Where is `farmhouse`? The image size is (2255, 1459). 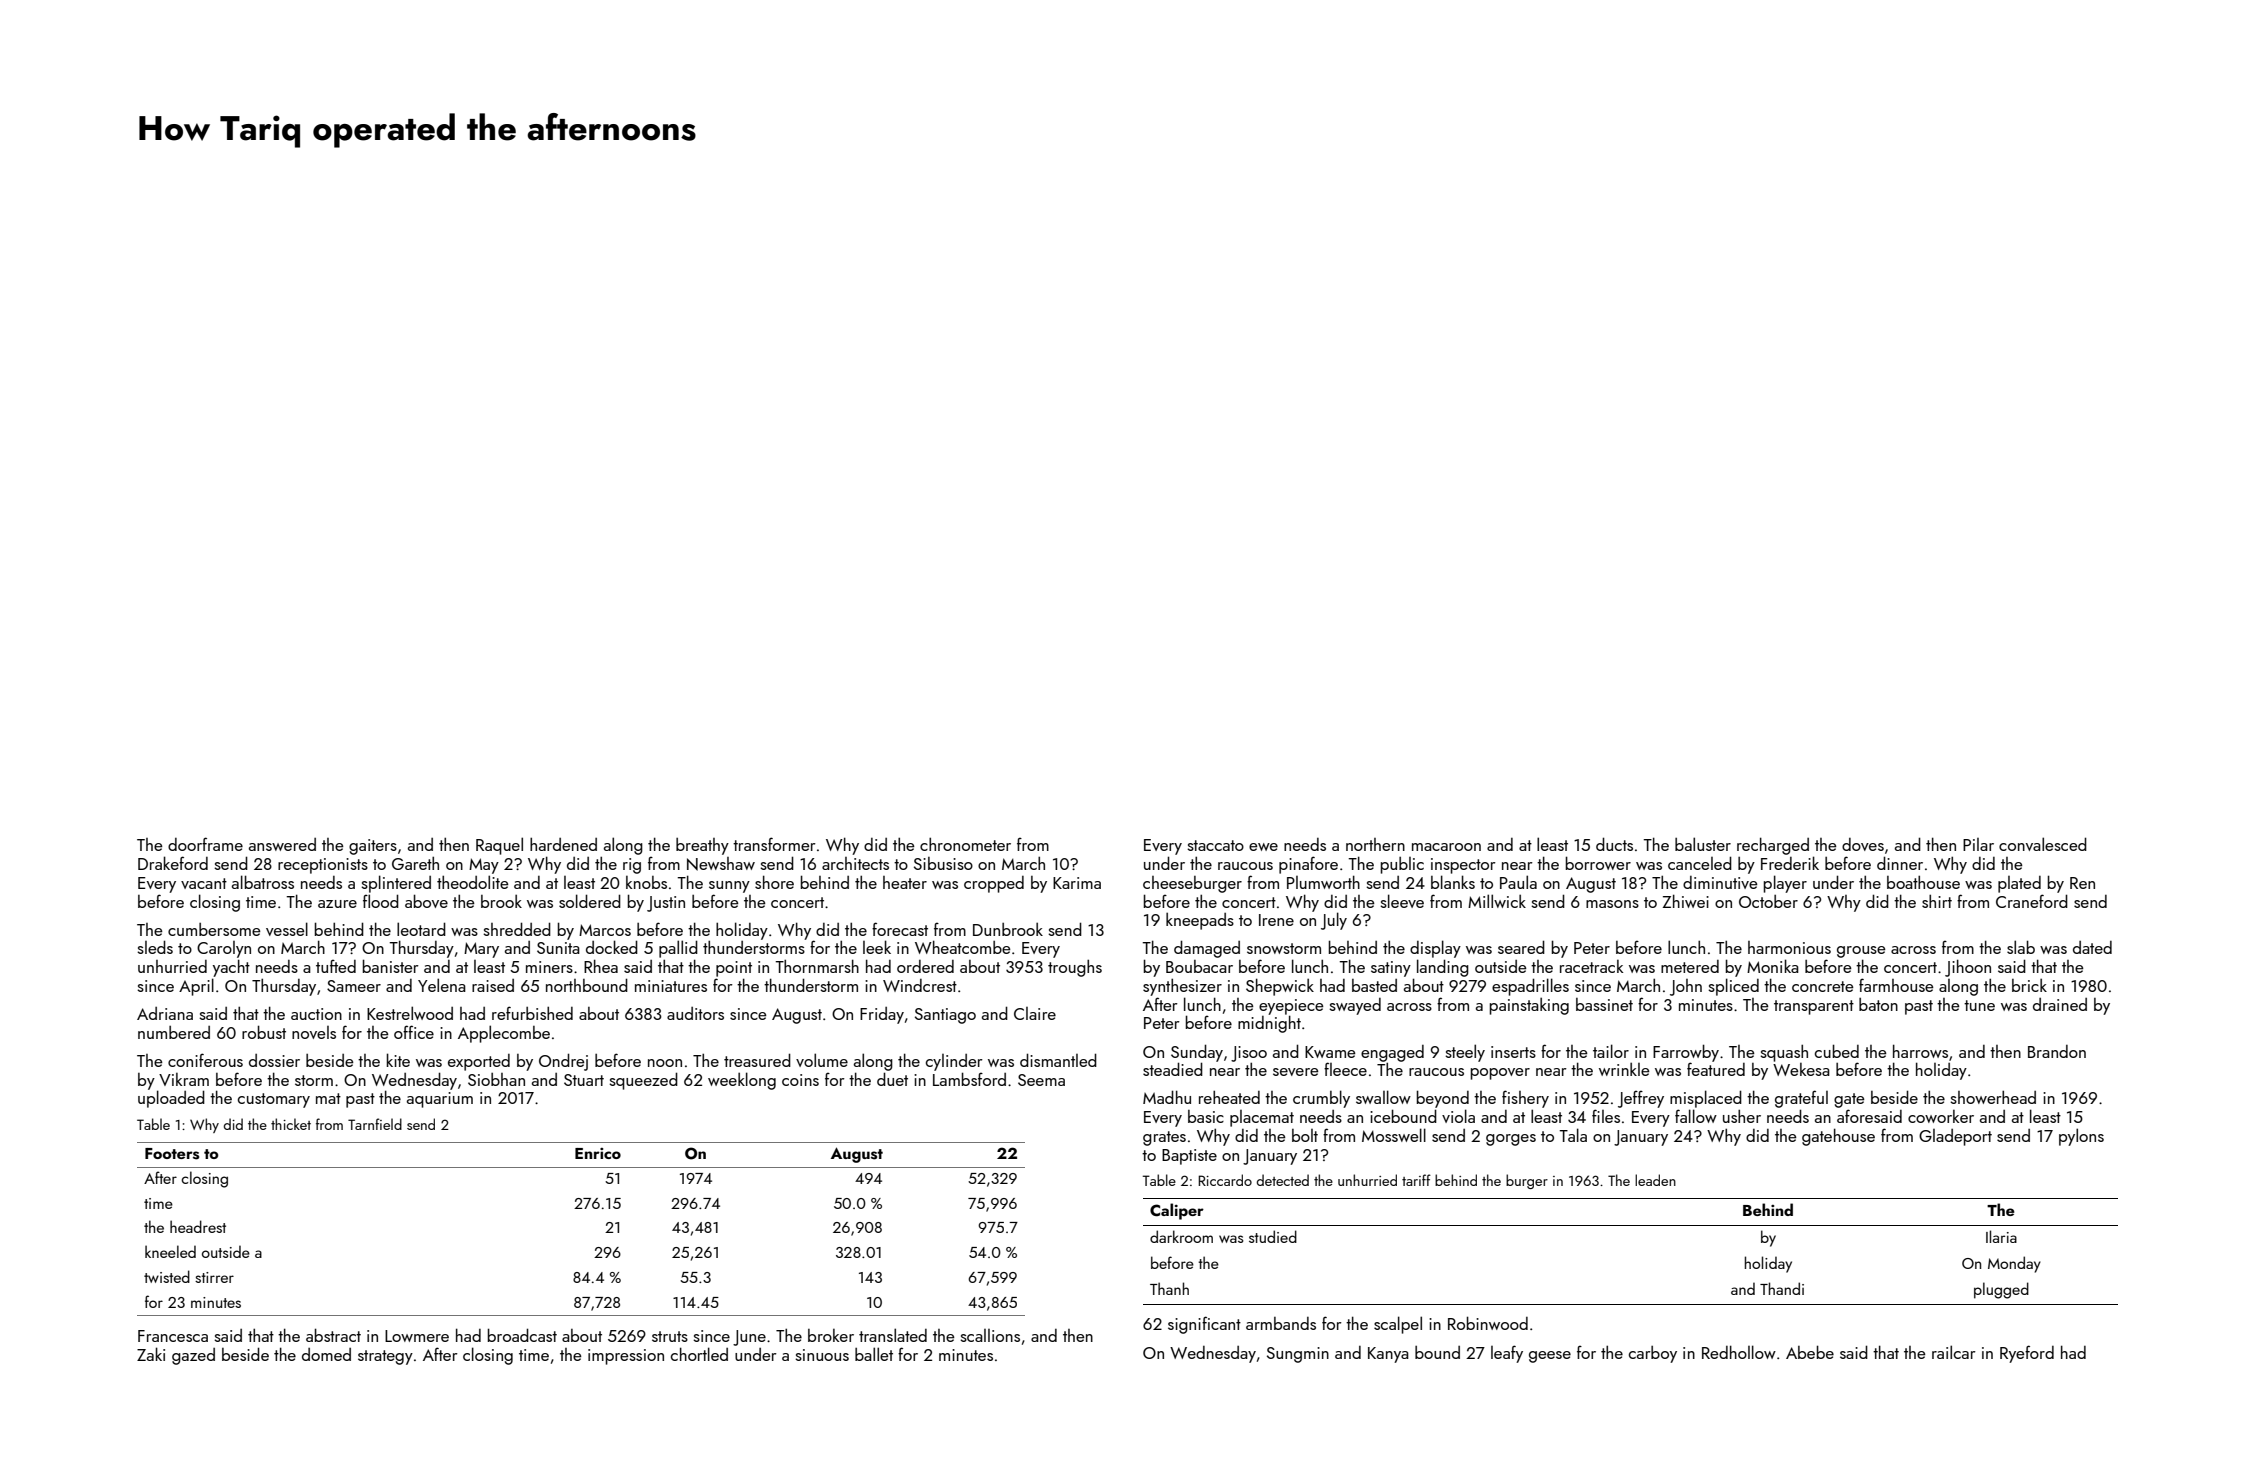
farmhouse is located at coordinates (1896, 985).
